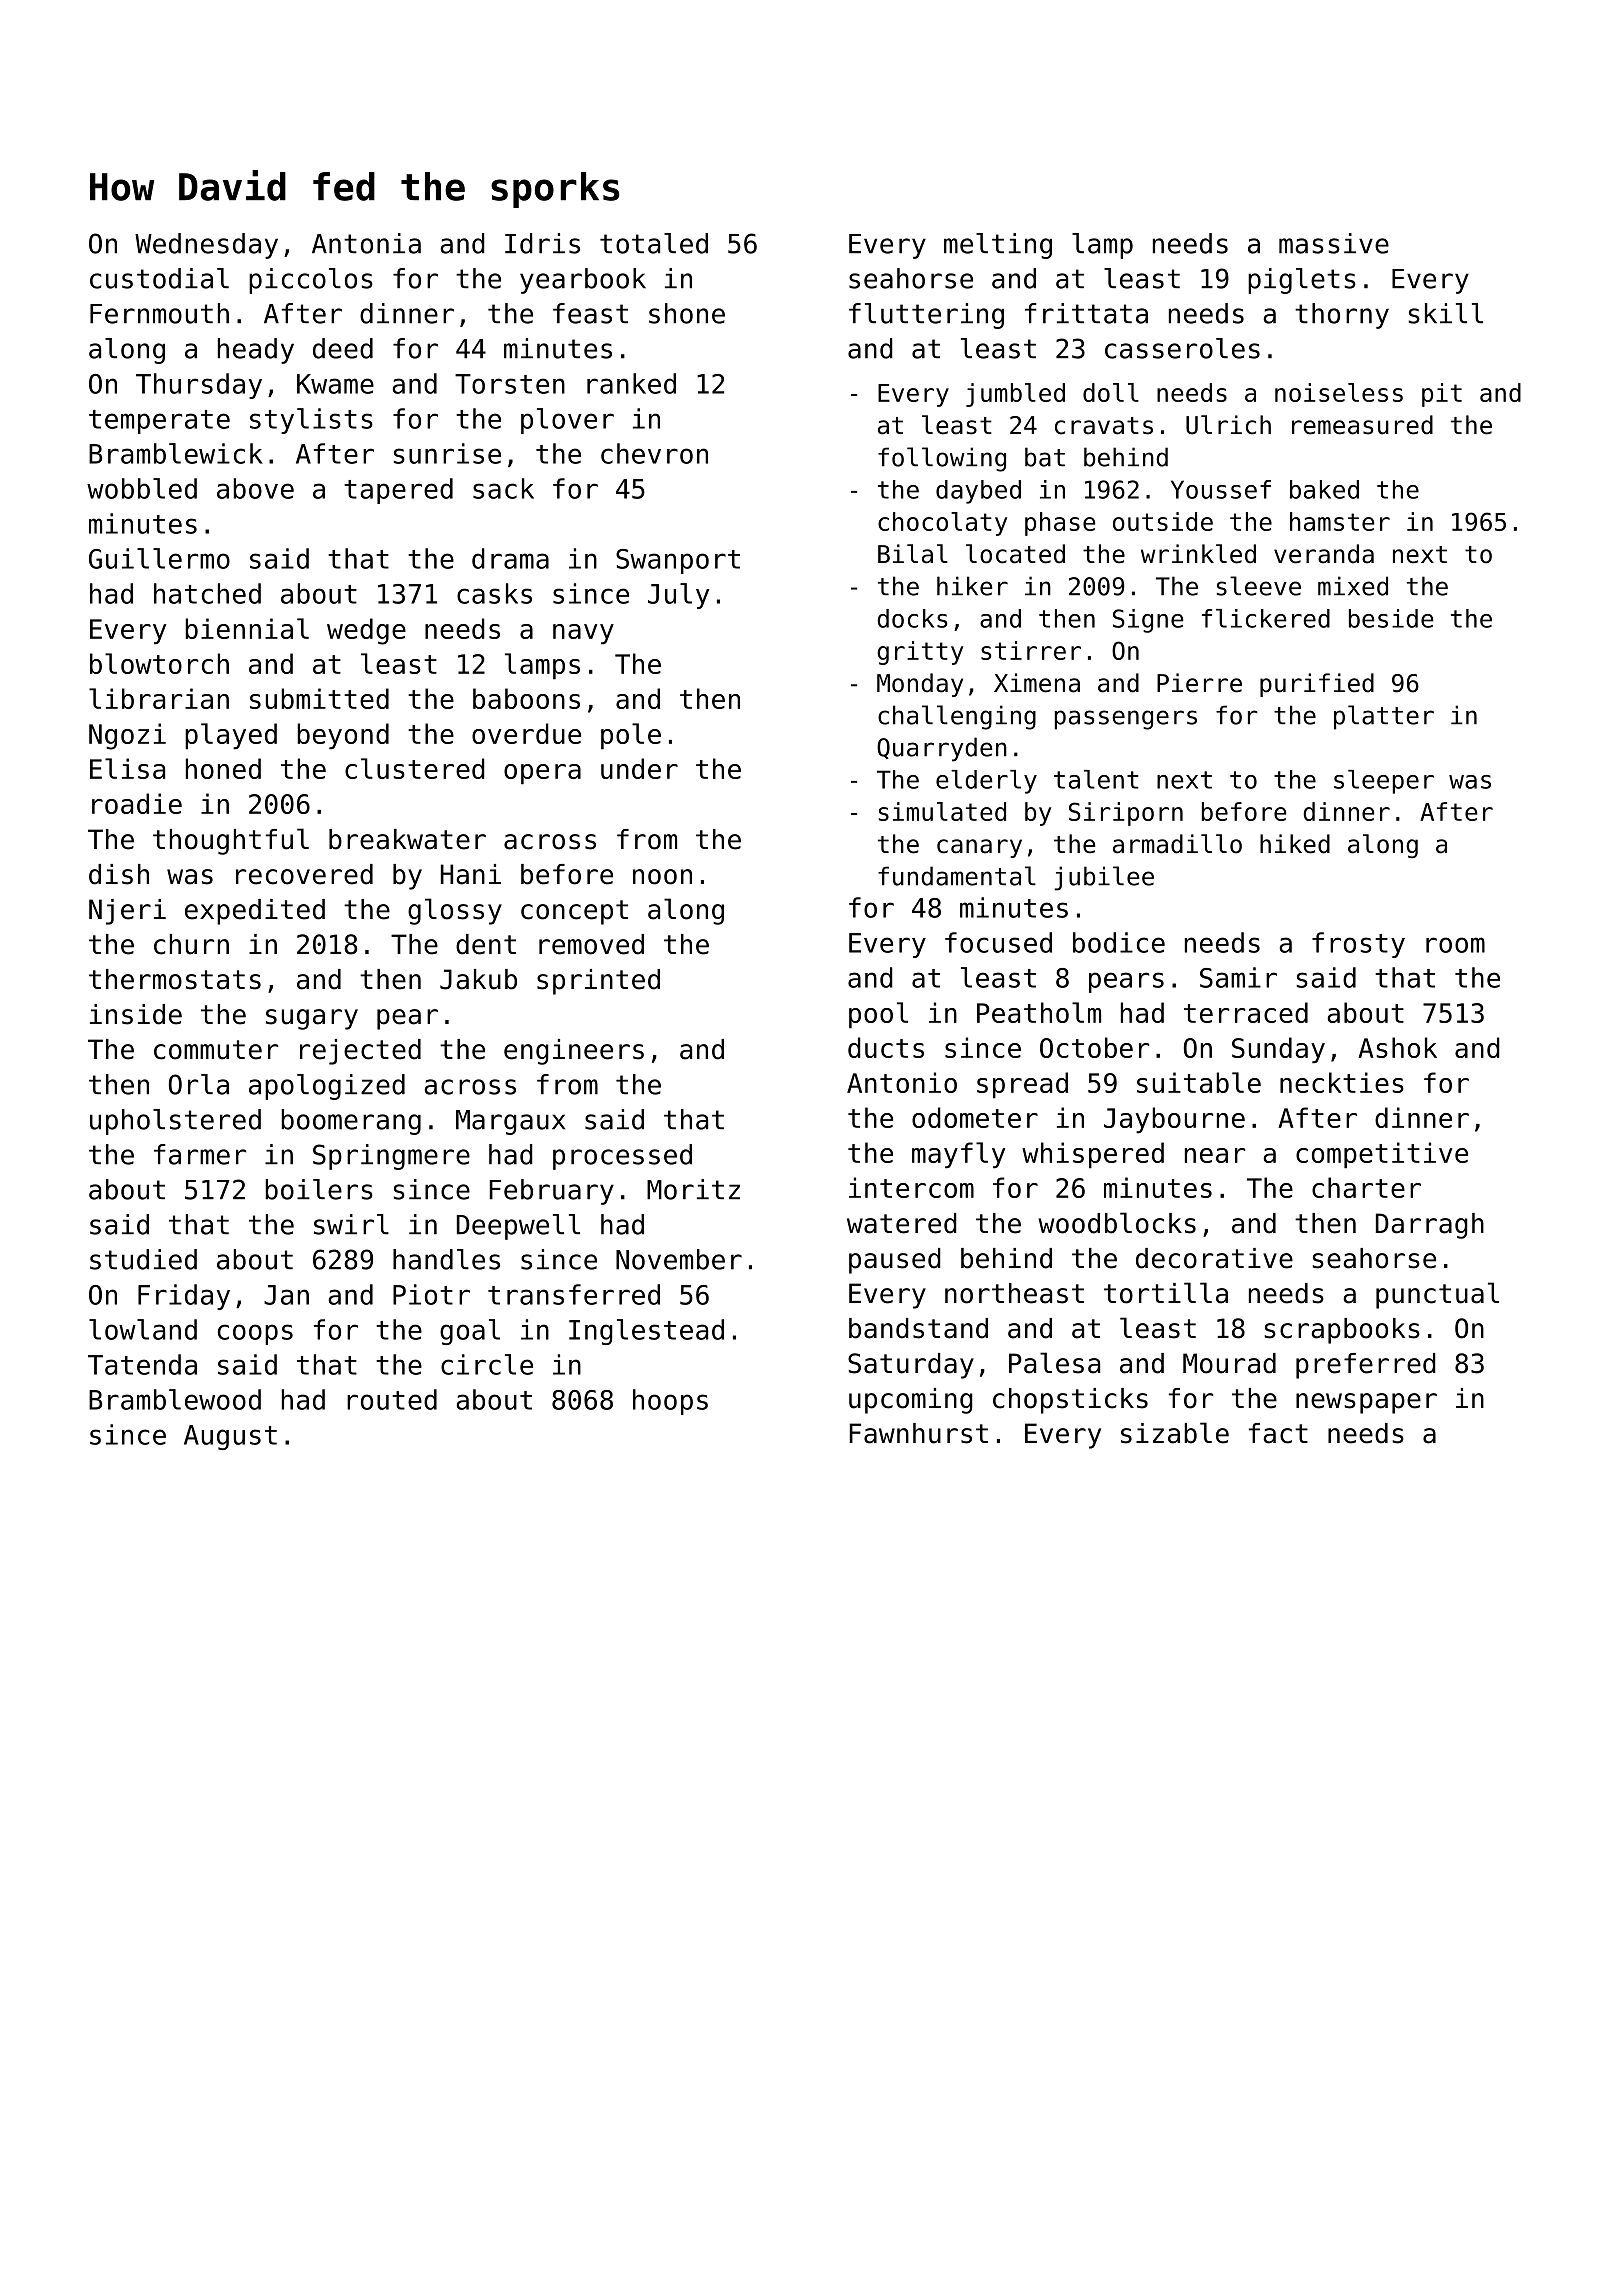 This screenshot has height=2292, width=1620. Describe the element at coordinates (957, 876) in the screenshot. I see `fundamental` at that location.
